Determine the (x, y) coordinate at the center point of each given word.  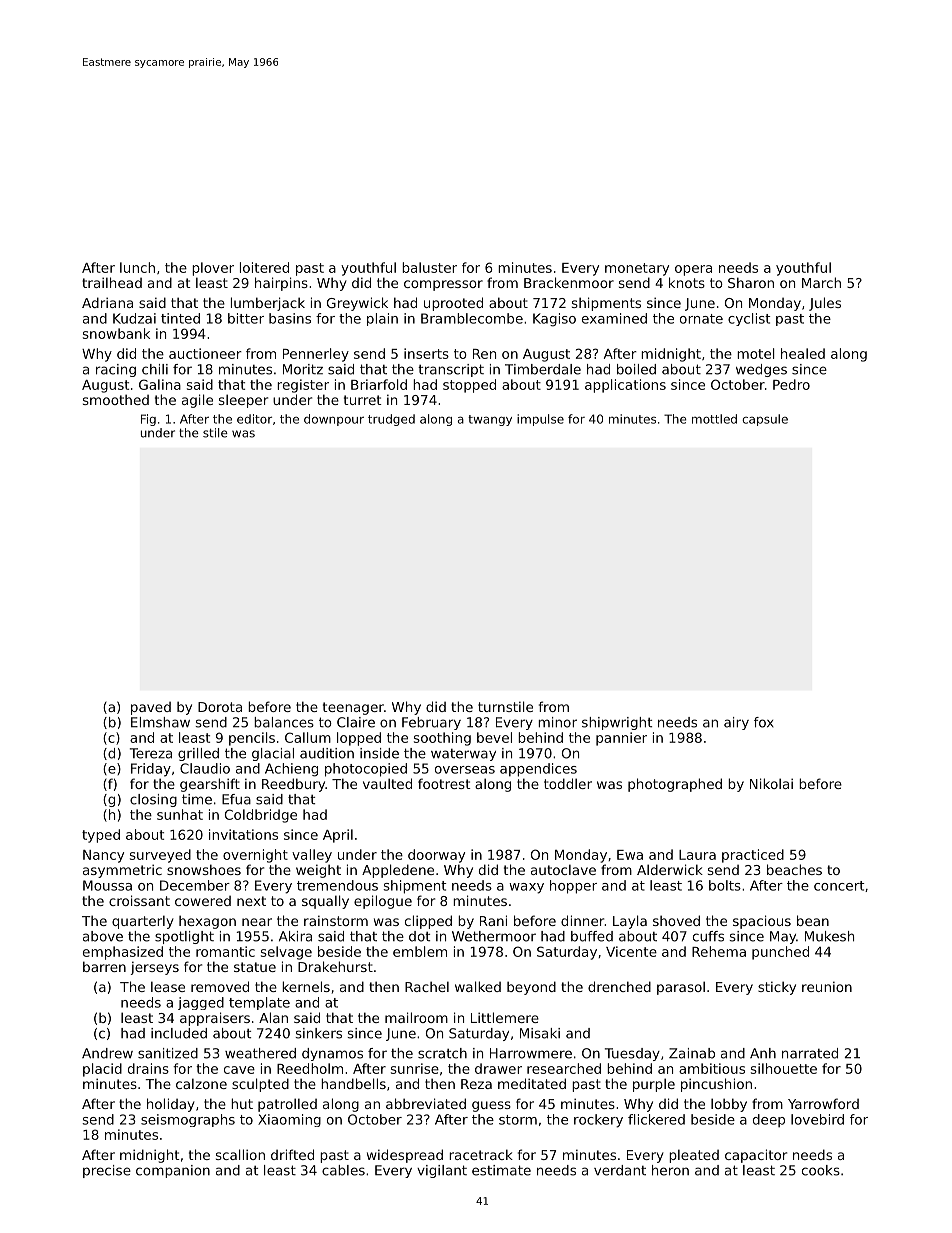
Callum (308, 737)
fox (764, 722)
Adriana (107, 302)
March (821, 282)
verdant (620, 1170)
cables (343, 1170)
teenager (353, 708)
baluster (429, 267)
